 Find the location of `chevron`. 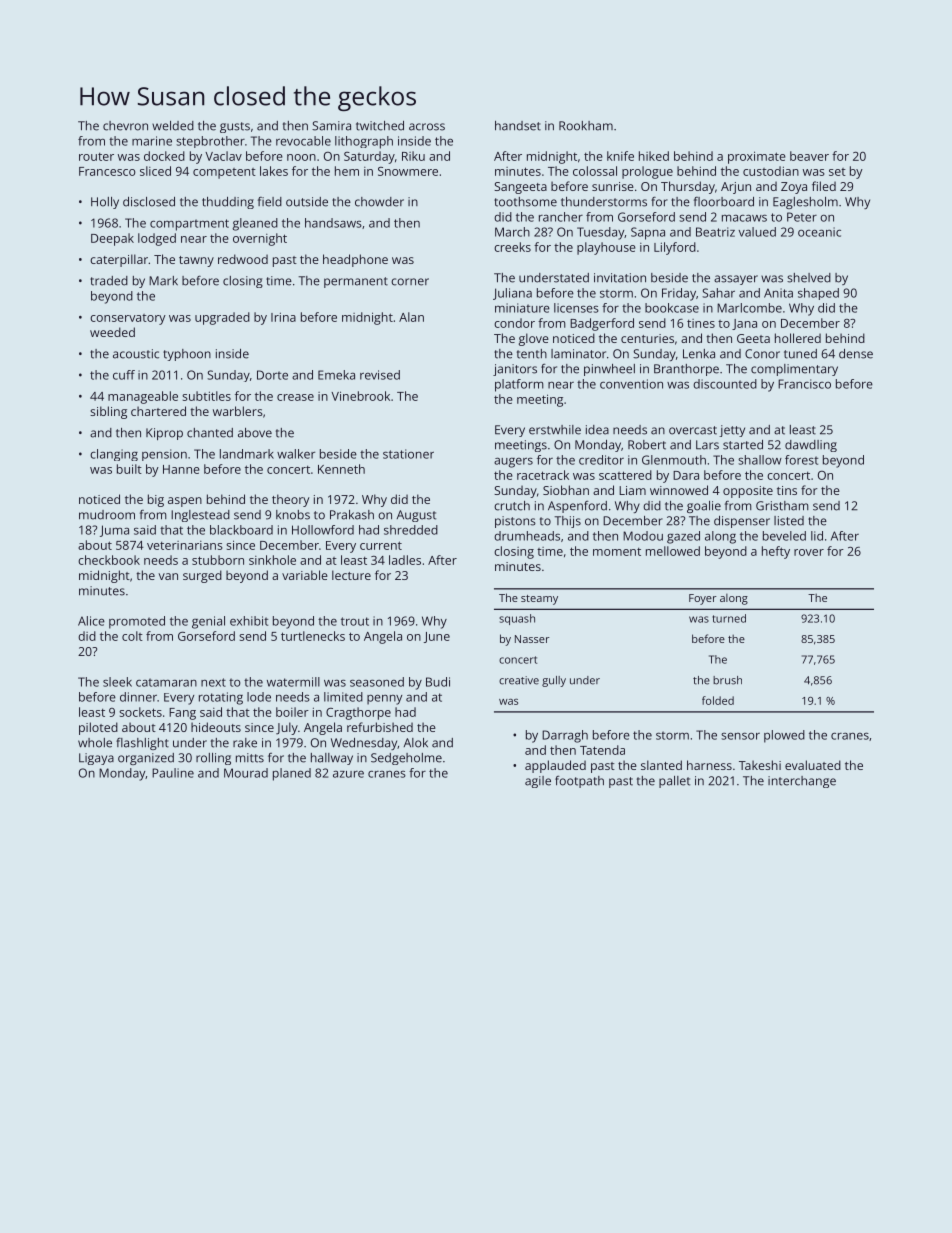

chevron is located at coordinates (125, 126).
